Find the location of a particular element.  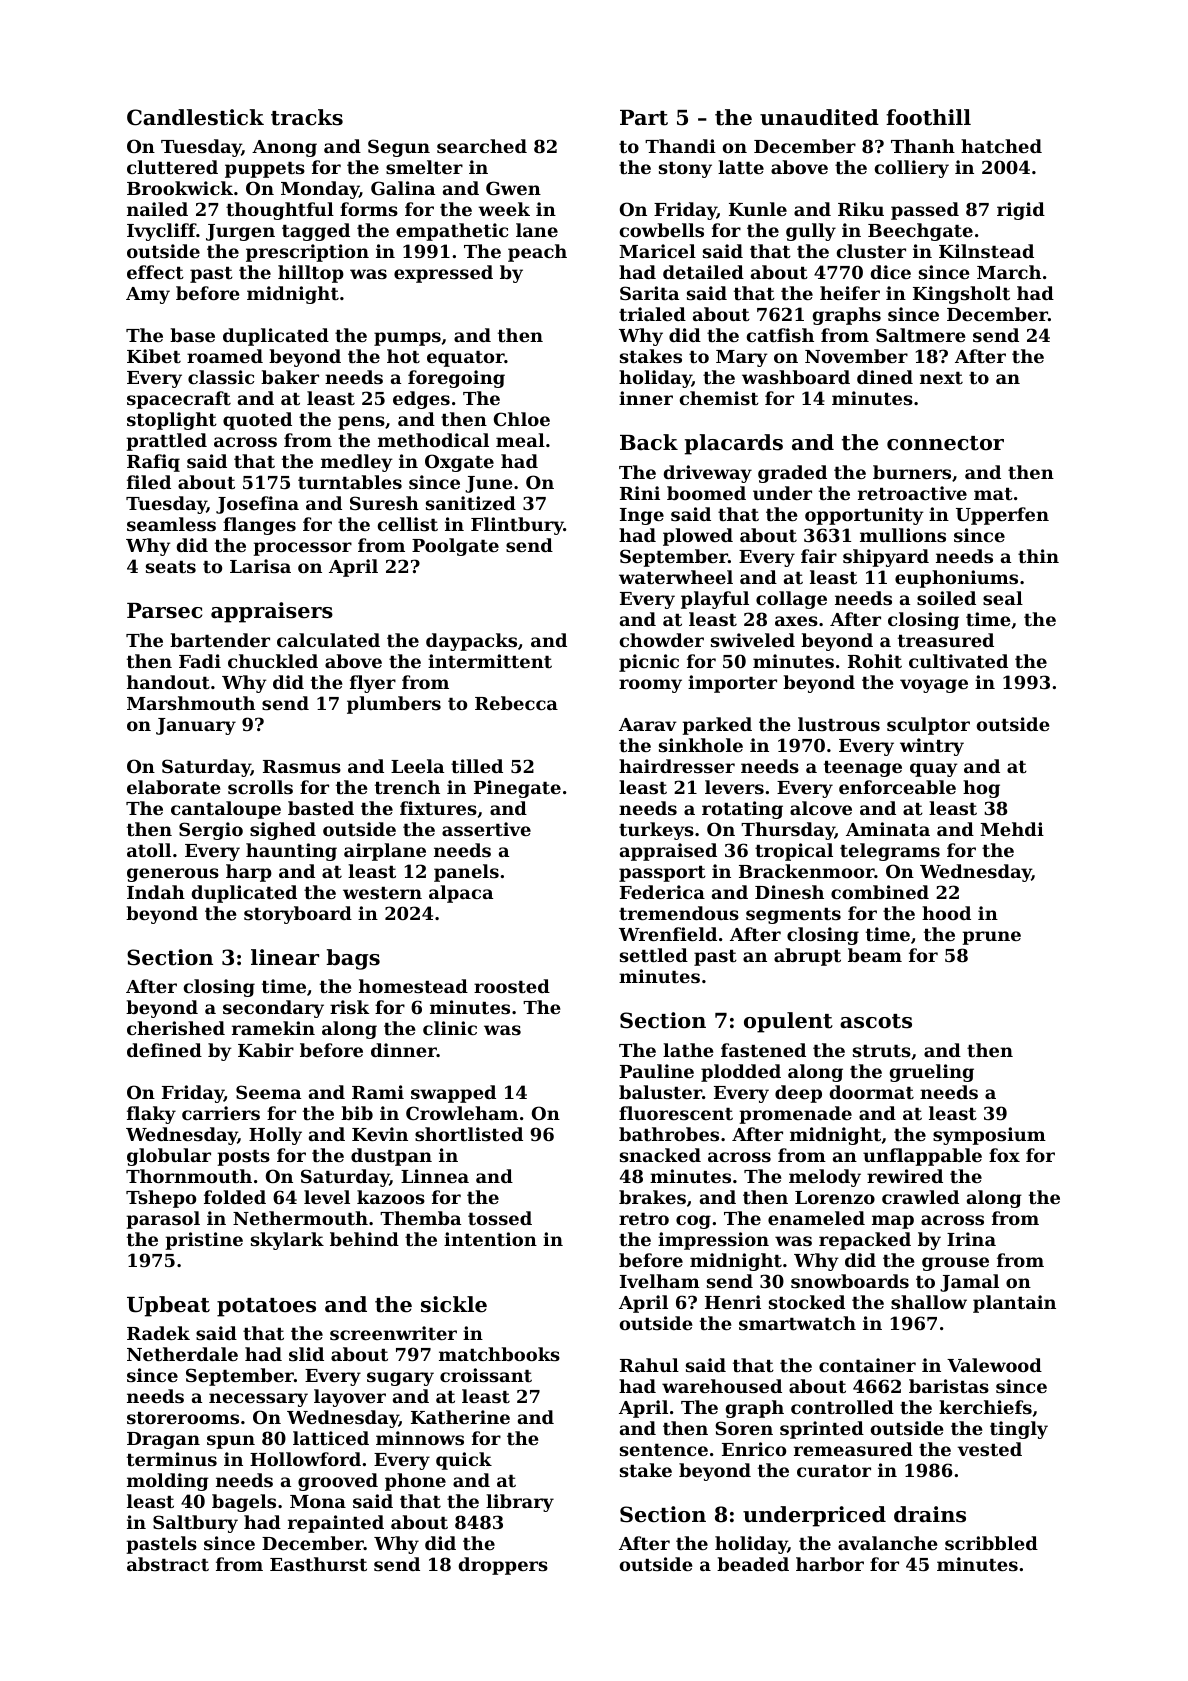

risk is located at coordinates (350, 1007).
